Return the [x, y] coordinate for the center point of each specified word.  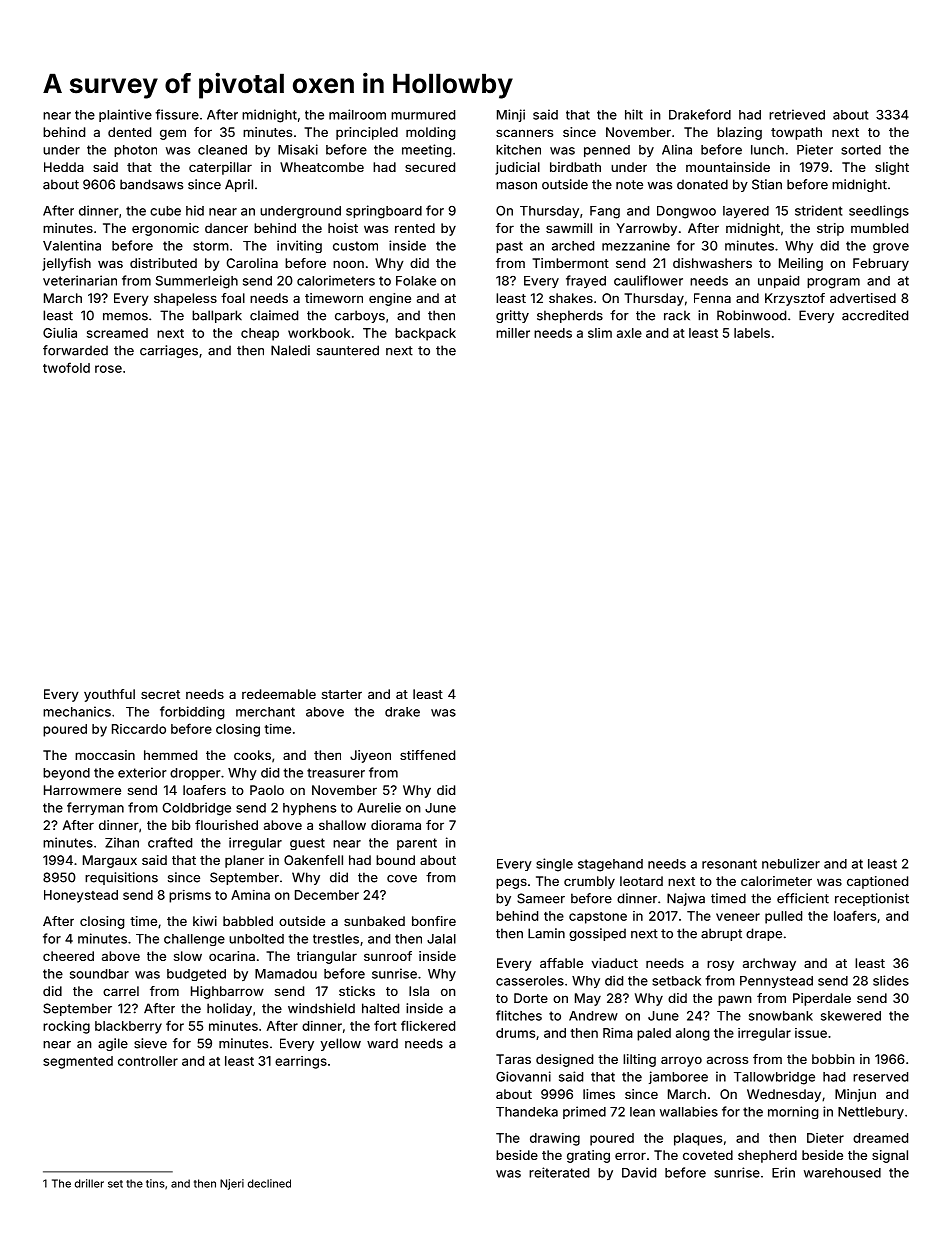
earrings [301, 1062]
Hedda [64, 167]
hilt [634, 114]
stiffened [427, 755]
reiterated [559, 1172]
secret [160, 694]
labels [752, 333]
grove [891, 248]
